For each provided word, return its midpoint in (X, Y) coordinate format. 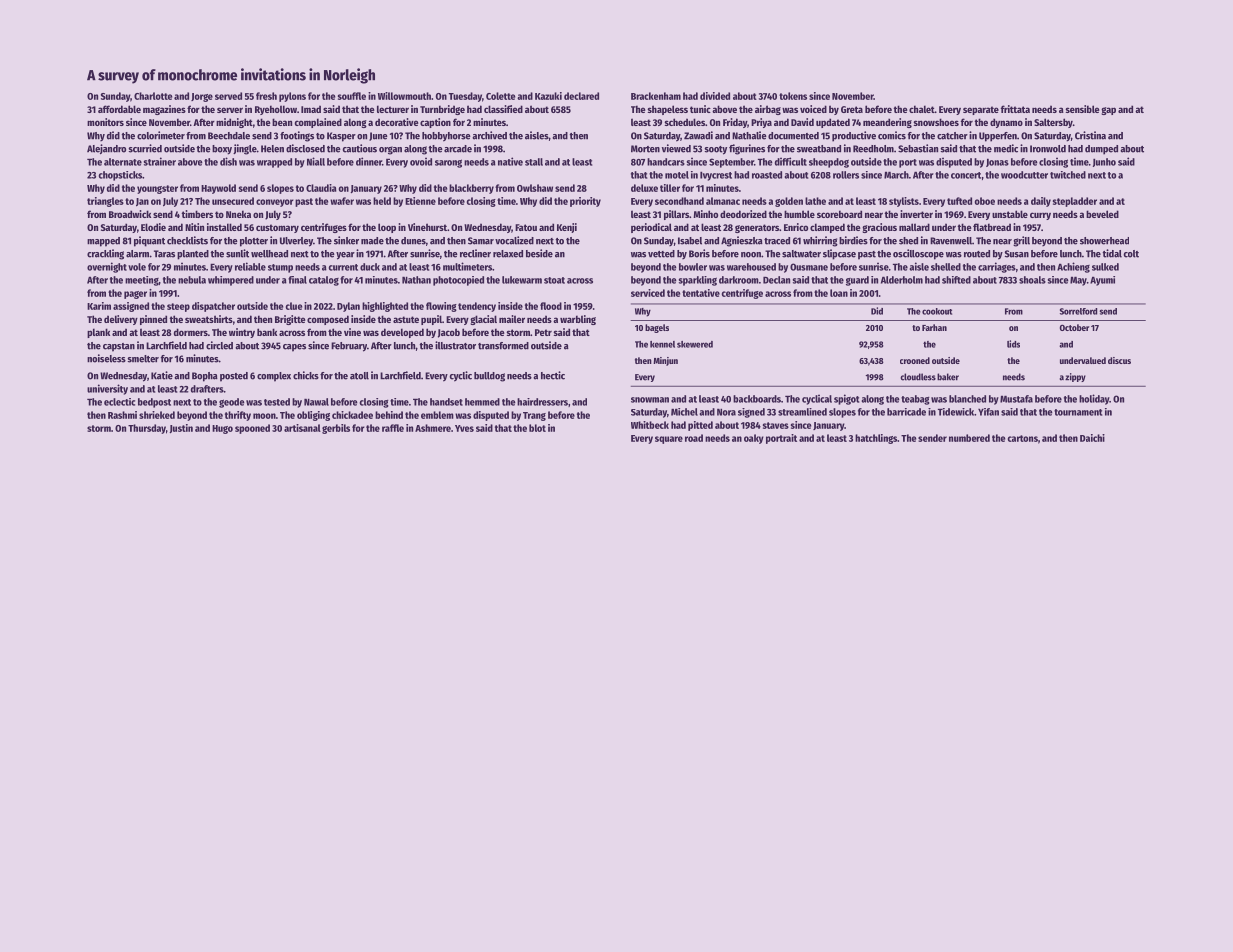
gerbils (336, 429)
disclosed (305, 148)
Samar (481, 241)
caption (435, 123)
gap (1108, 111)
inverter (916, 214)
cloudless (918, 377)
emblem (437, 415)
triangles (105, 202)
